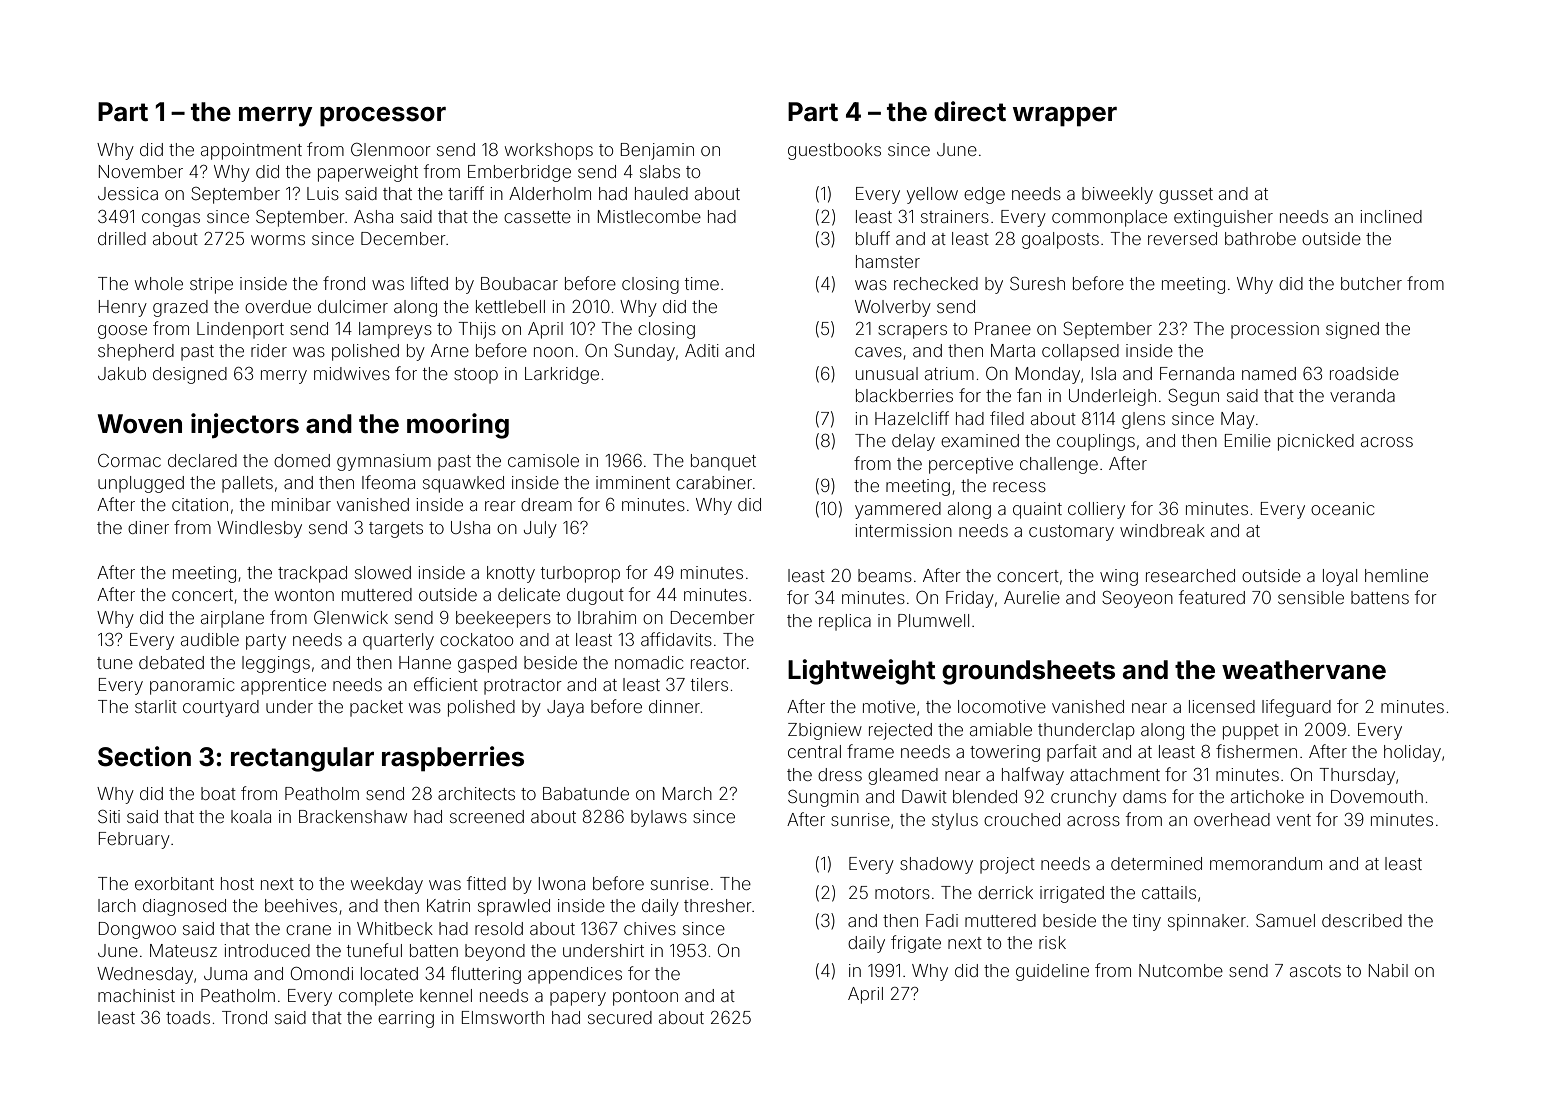 The image size is (1550, 1096). What do you see at coordinates (1267, 796) in the page?
I see `artichoke` at bounding box center [1267, 796].
